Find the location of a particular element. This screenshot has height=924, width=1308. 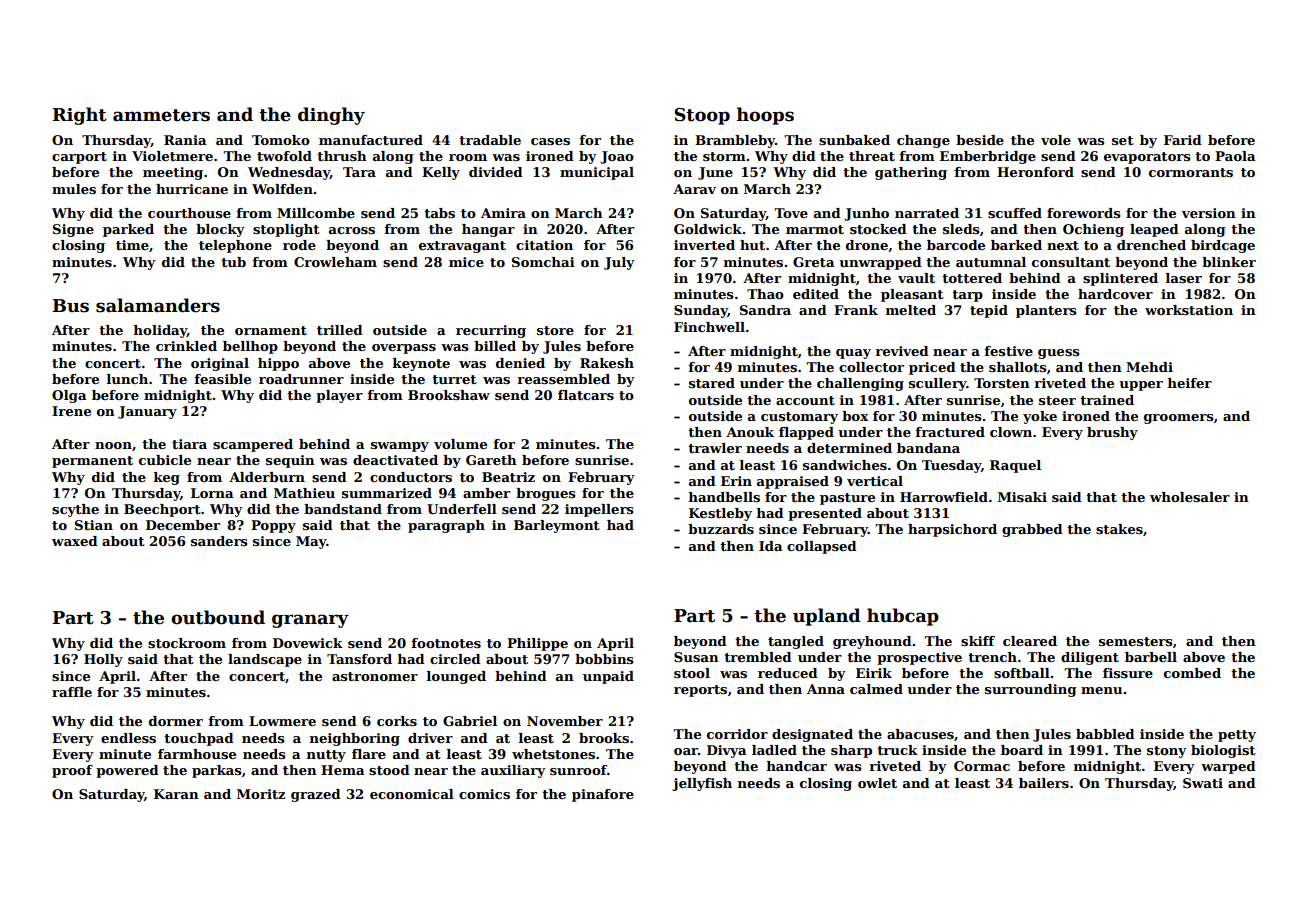

keg is located at coordinates (167, 478).
